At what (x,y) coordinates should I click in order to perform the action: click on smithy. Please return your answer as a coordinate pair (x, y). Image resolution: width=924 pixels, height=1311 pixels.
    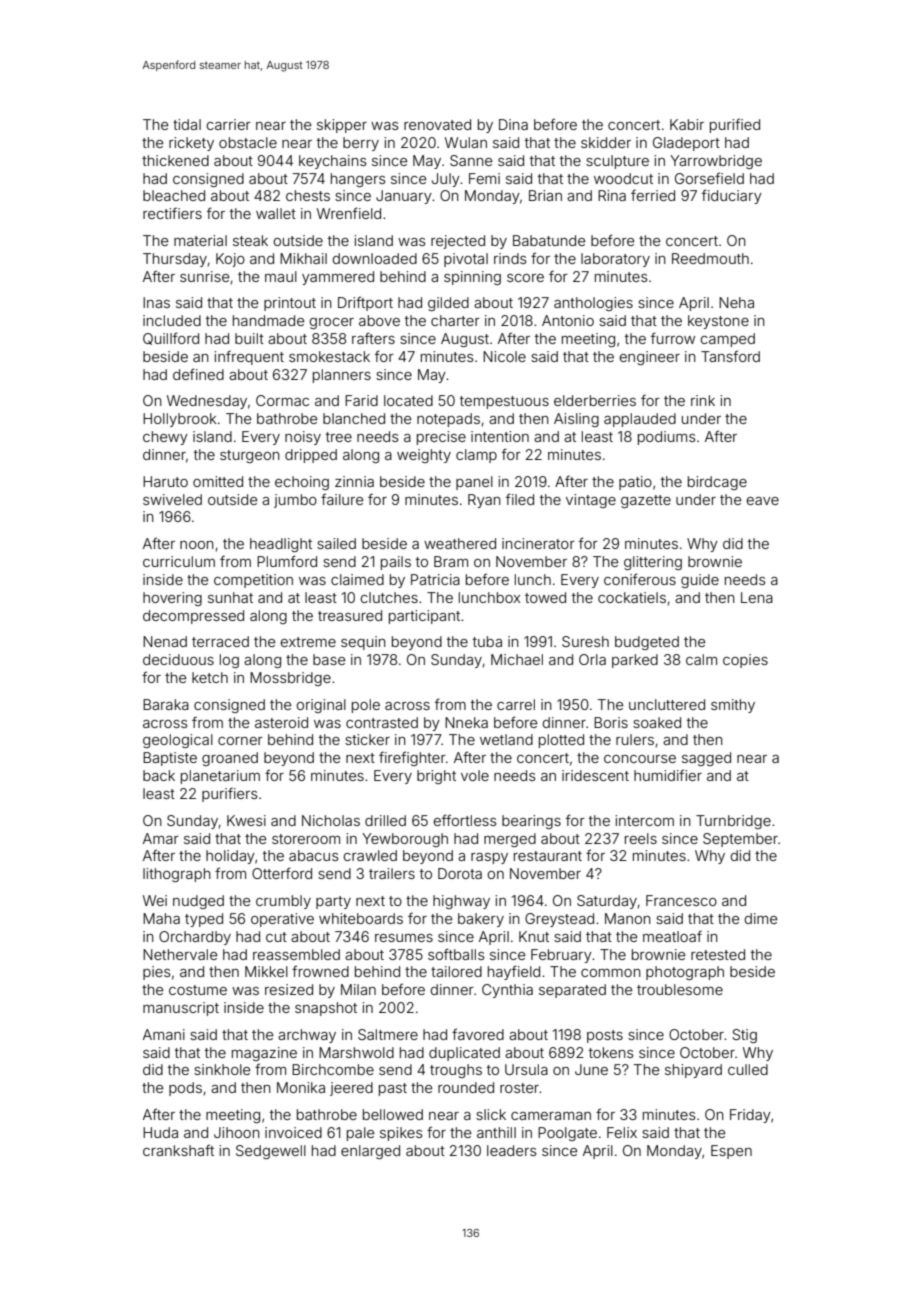
    Looking at the image, I should click on (733, 706).
